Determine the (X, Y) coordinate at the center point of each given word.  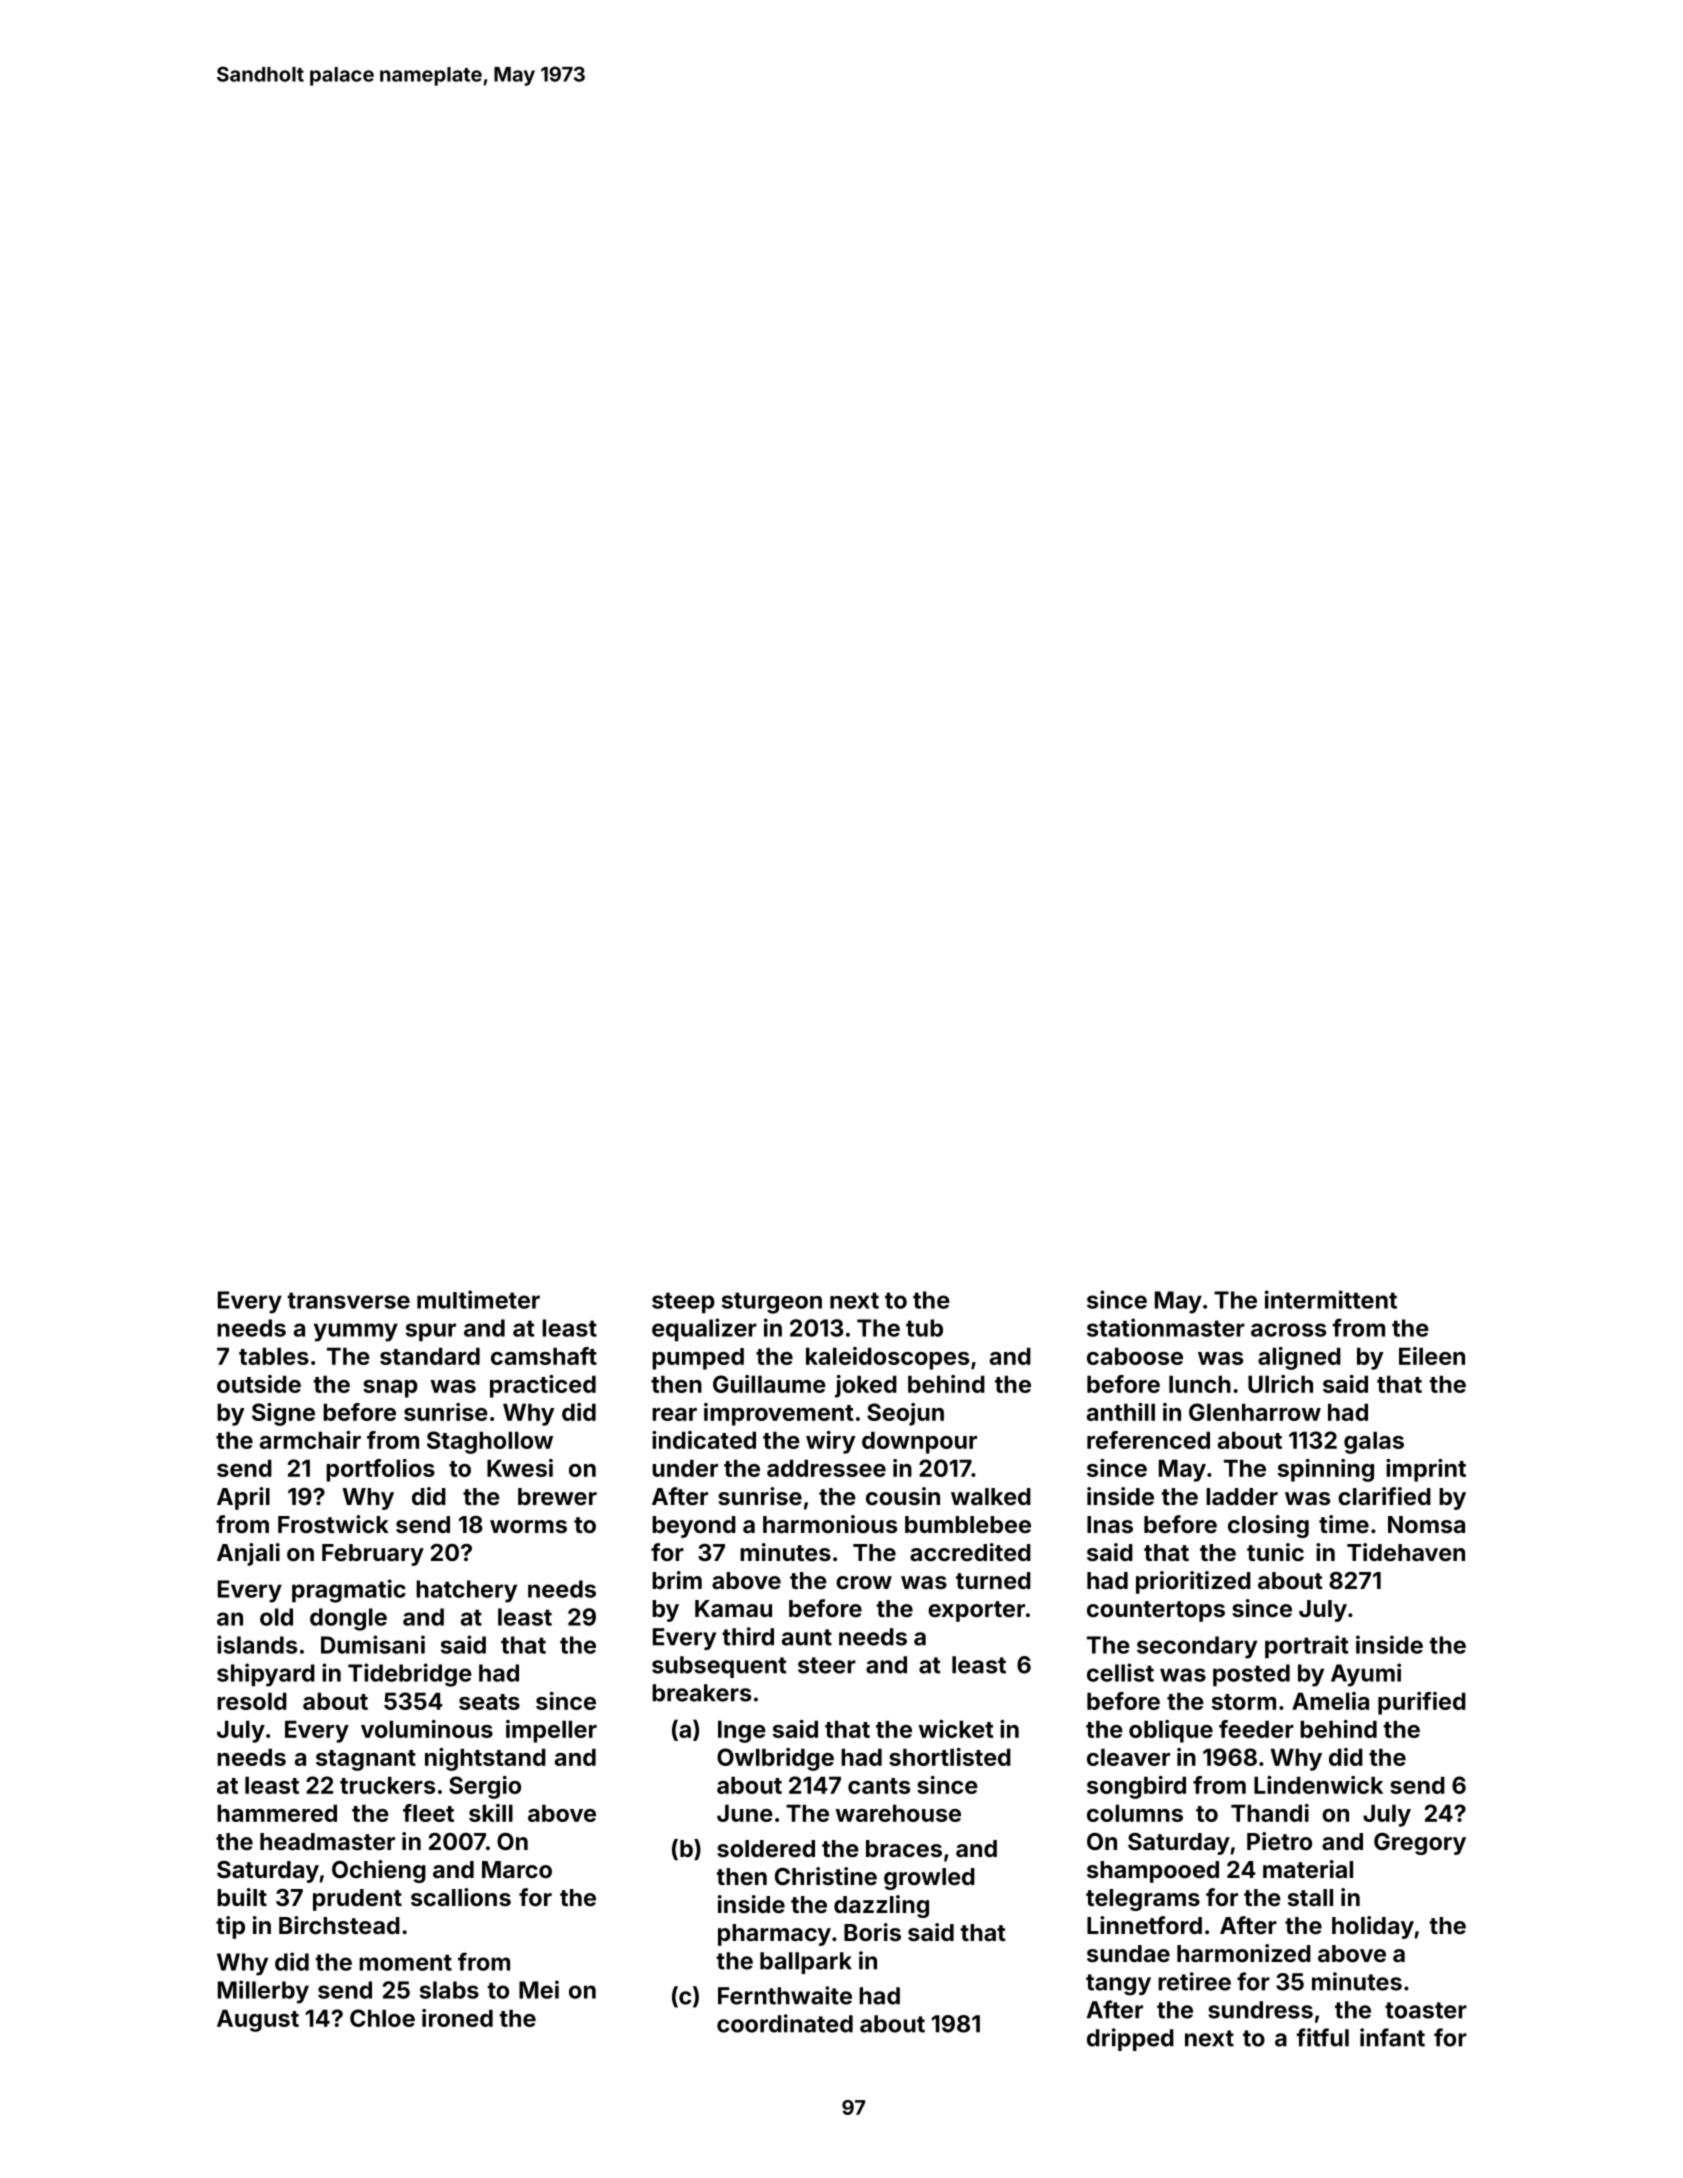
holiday (1373, 1927)
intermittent (1331, 1299)
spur (431, 1332)
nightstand (485, 1759)
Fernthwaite (785, 1995)
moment (405, 1962)
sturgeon (772, 1303)
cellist (1120, 1672)
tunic (1275, 1552)
